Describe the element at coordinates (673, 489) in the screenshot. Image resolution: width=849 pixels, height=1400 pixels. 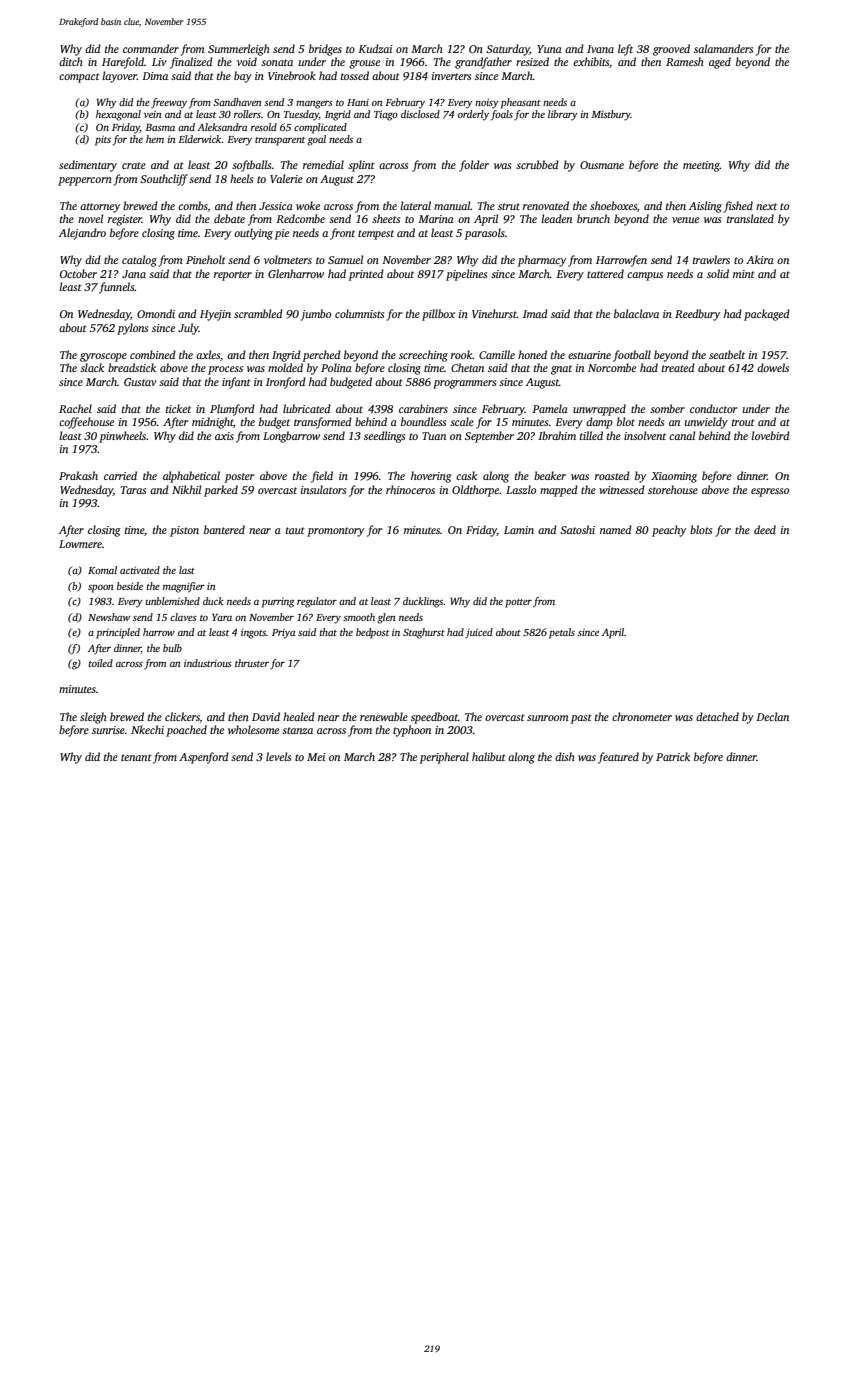
I see `storehouse` at that location.
